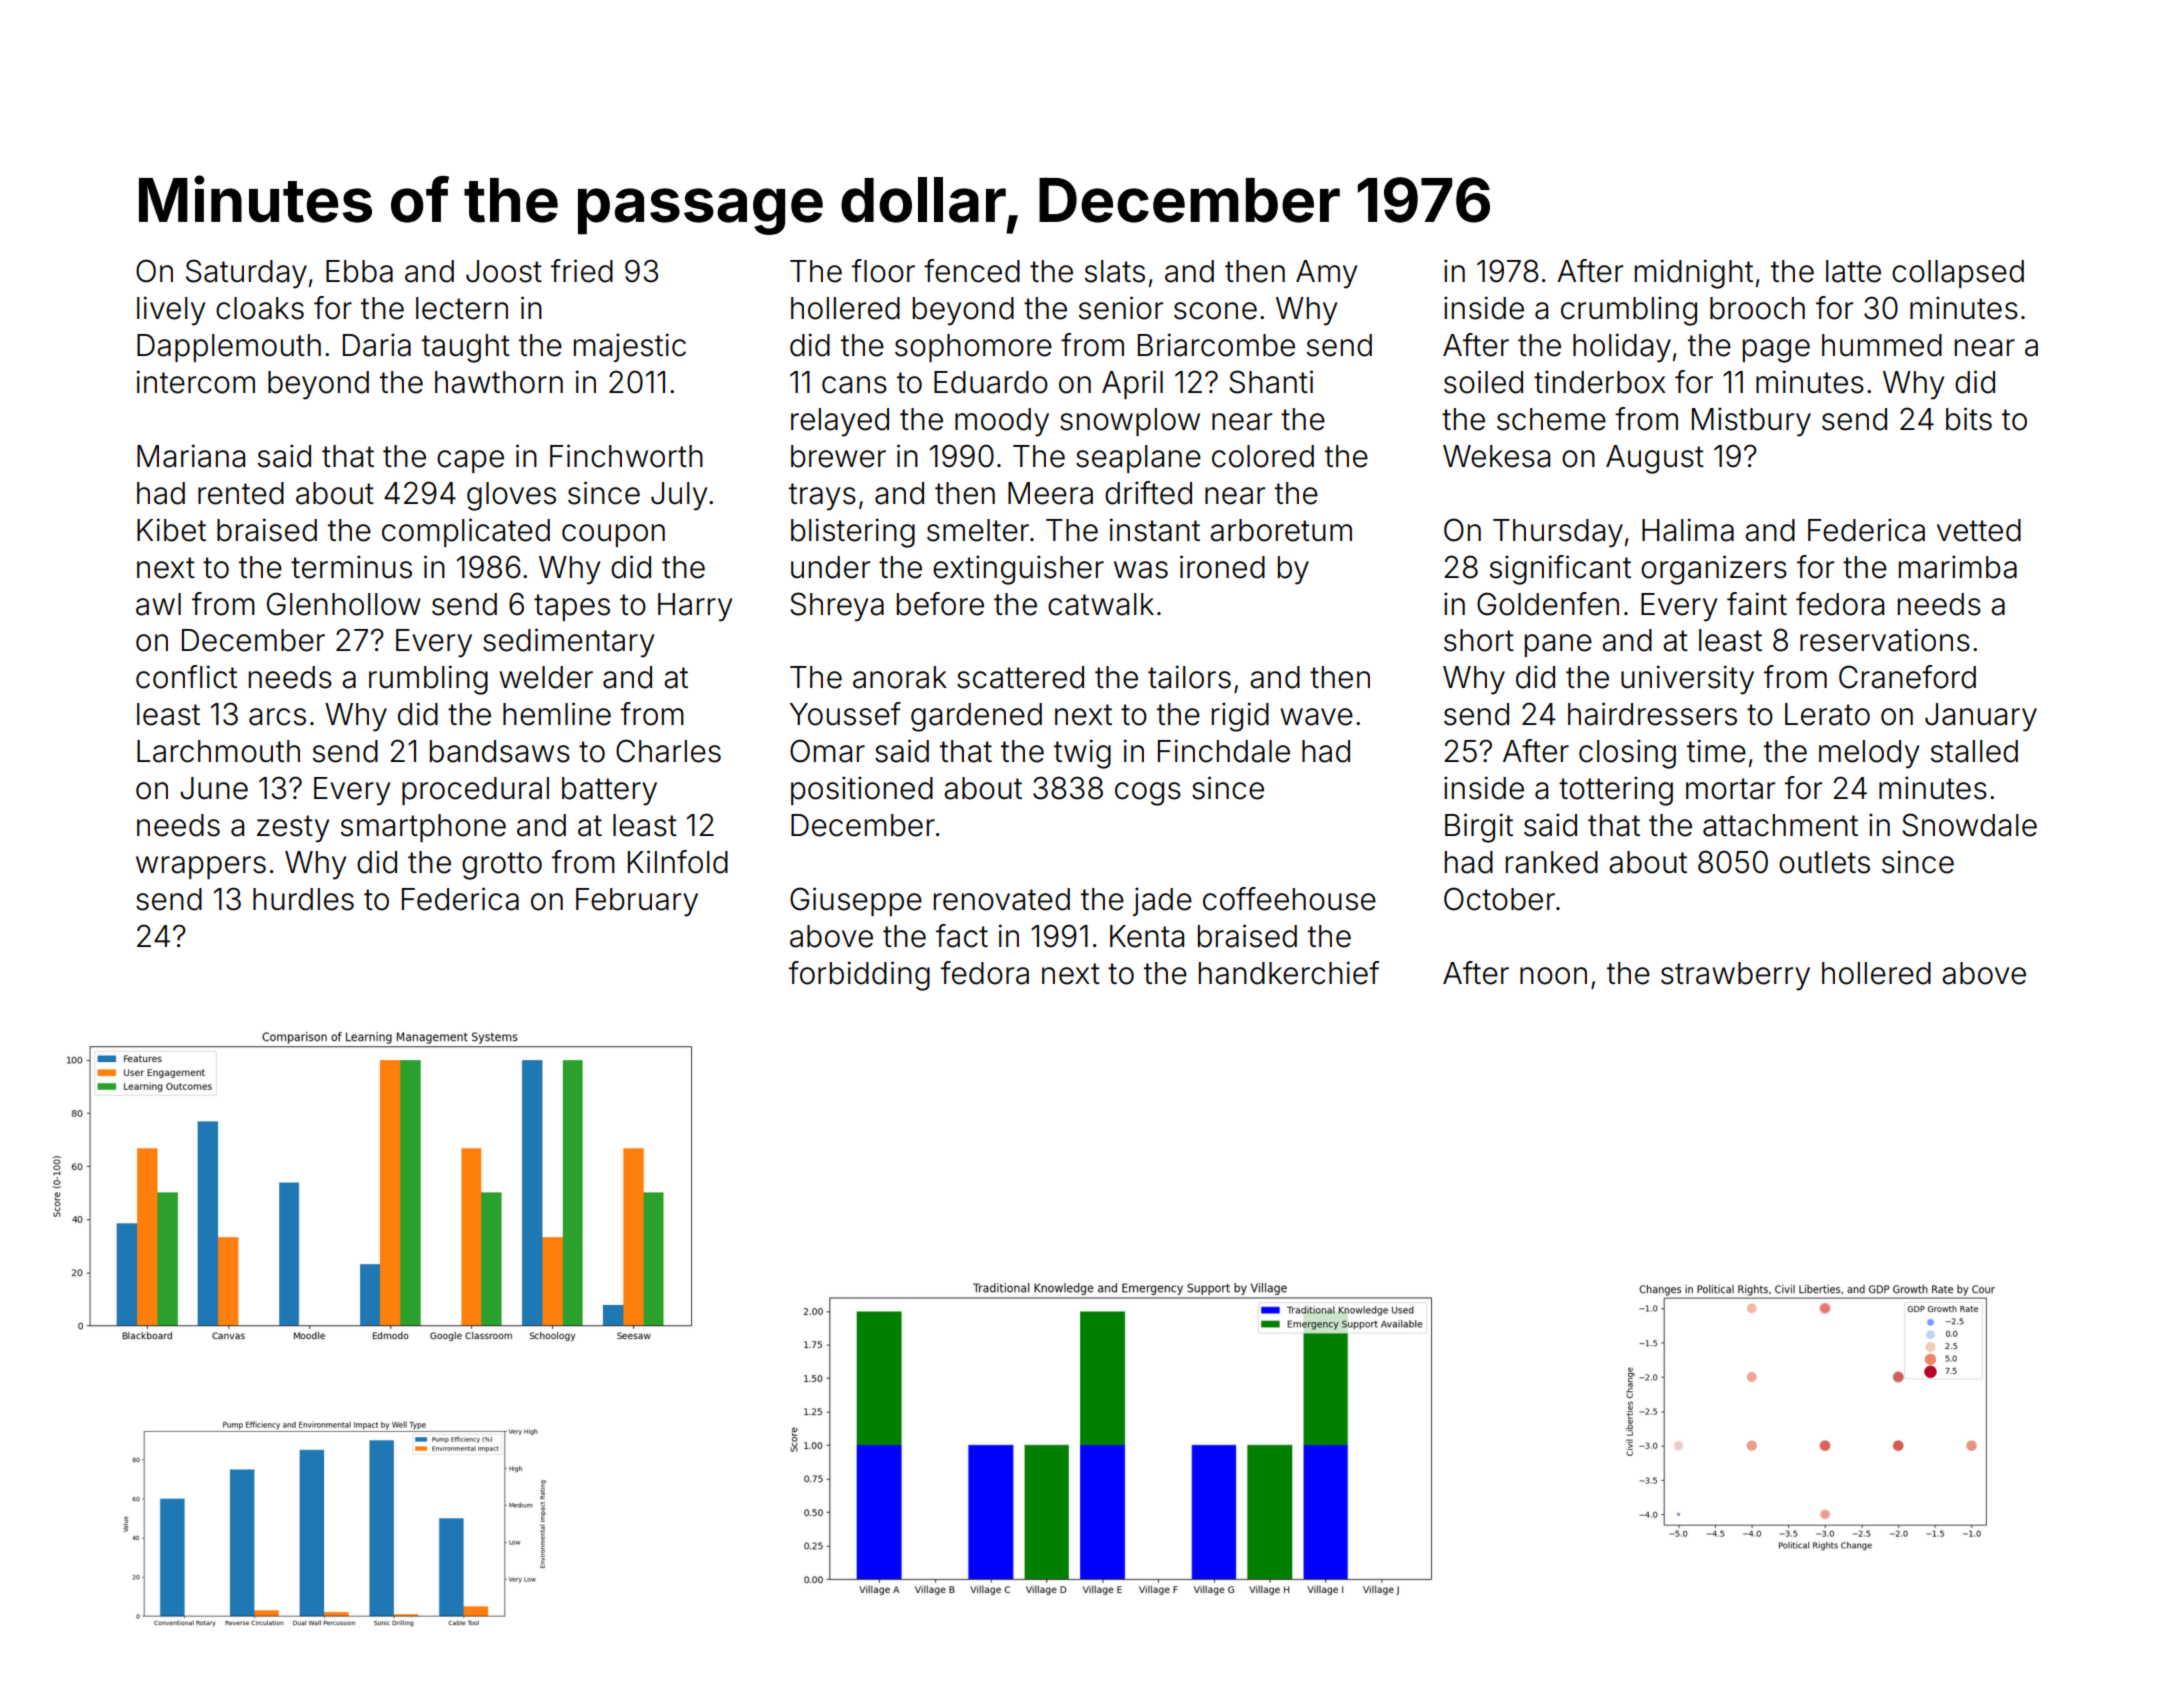 The width and height of the image is (2178, 1683). What do you see at coordinates (241, 493) in the image?
I see `rented` at bounding box center [241, 493].
